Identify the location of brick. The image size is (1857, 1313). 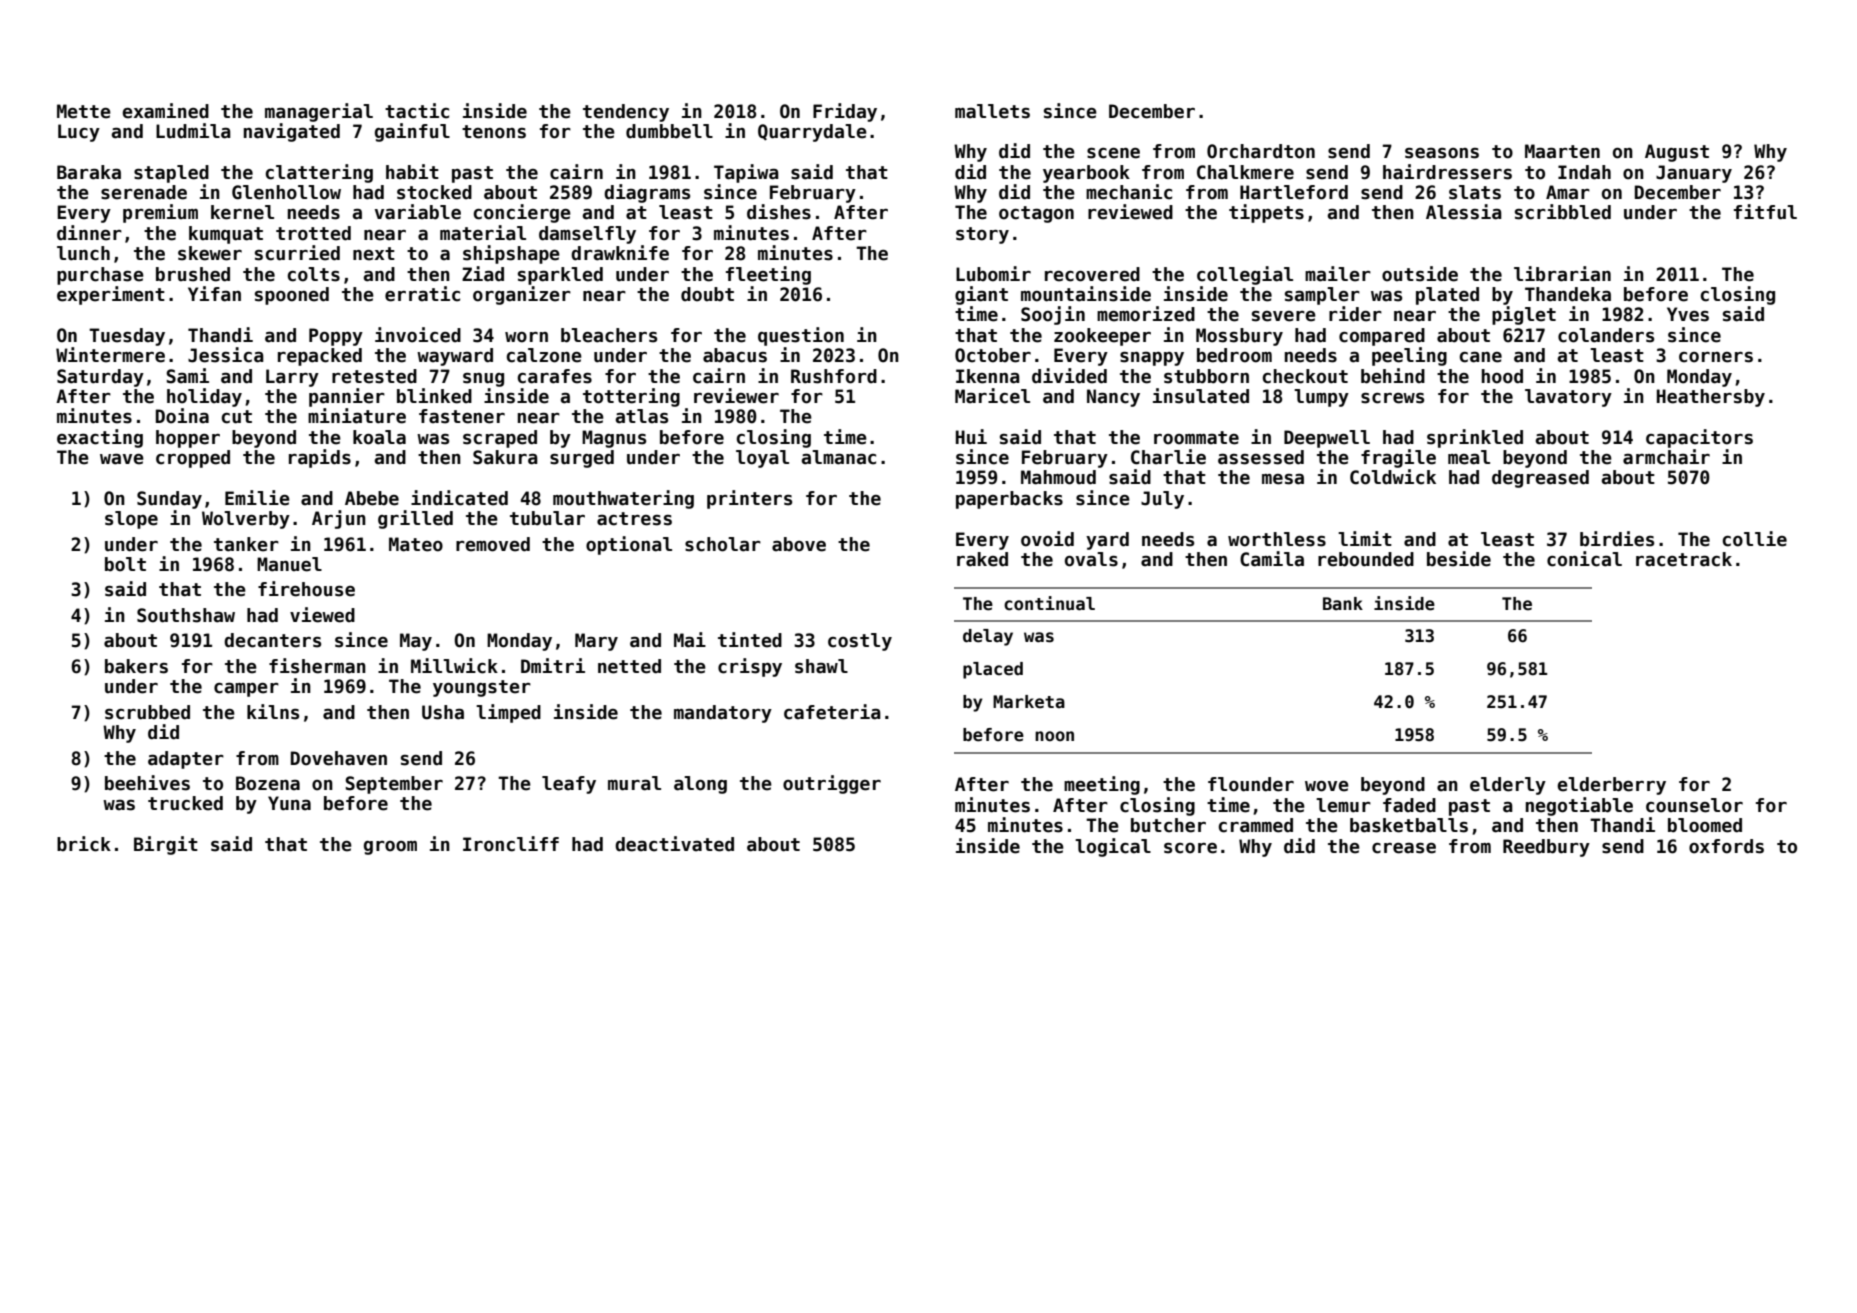
(84, 844).
